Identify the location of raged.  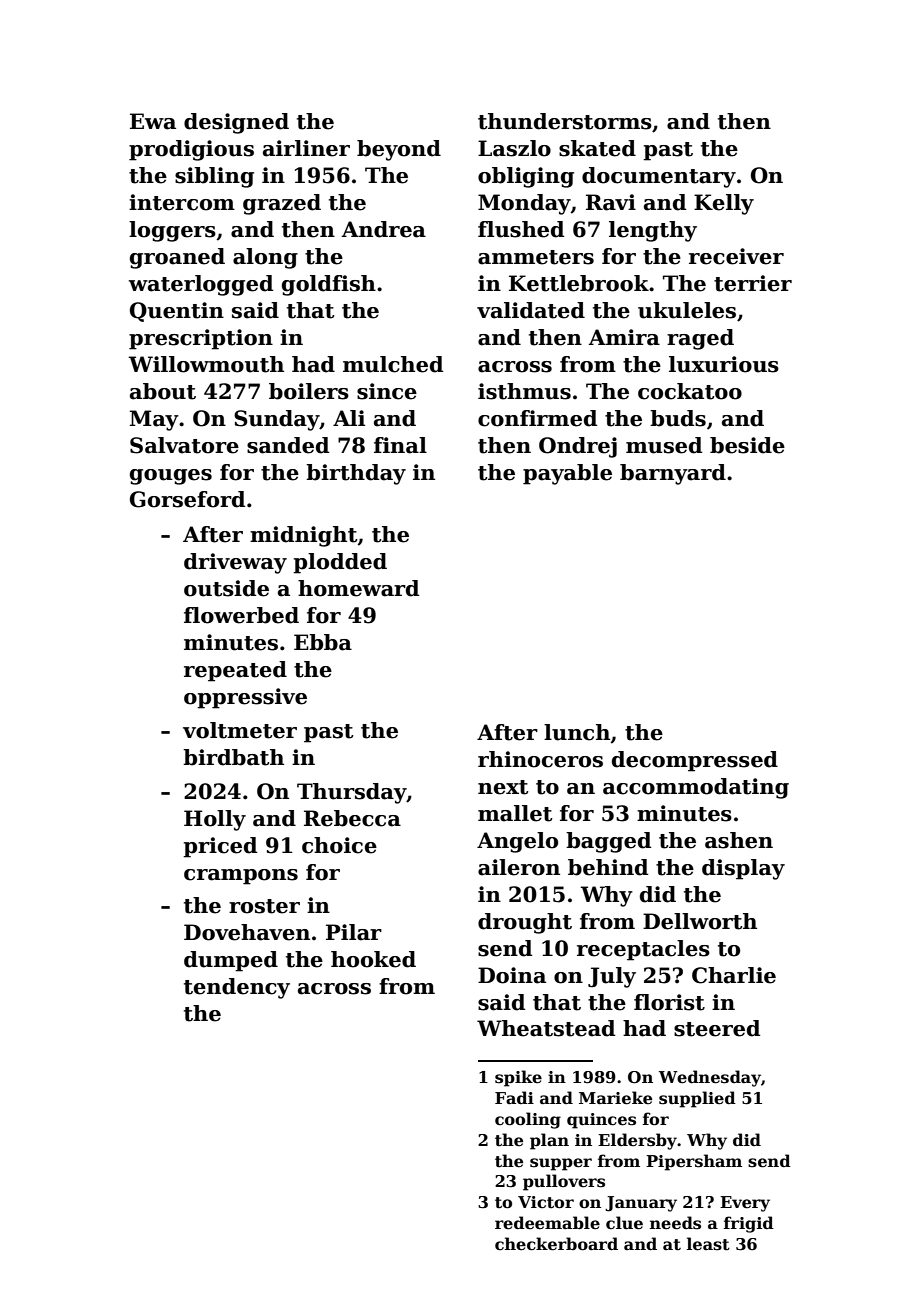
(700, 339).
